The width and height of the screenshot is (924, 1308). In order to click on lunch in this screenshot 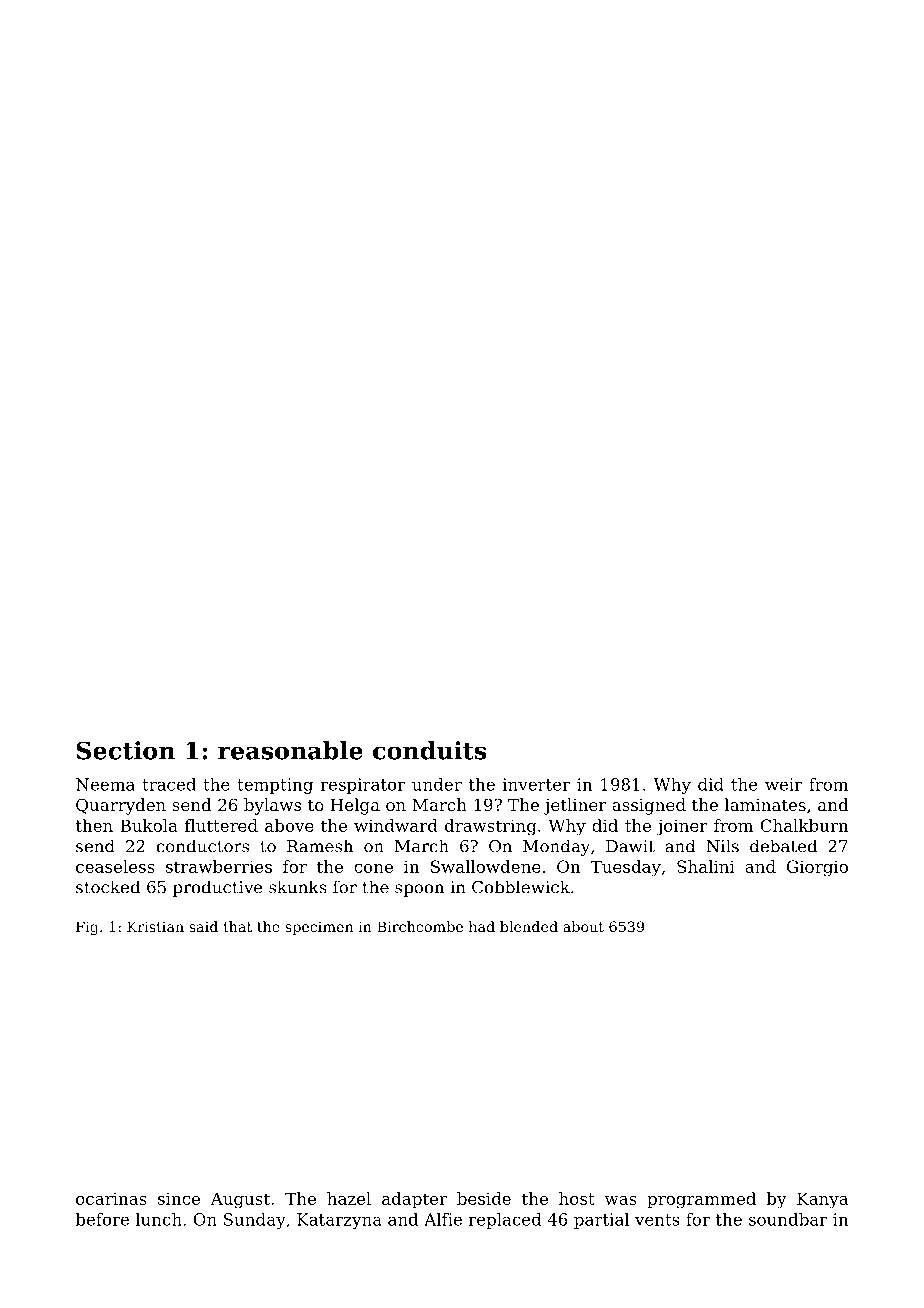, I will do `click(159, 1219)`.
